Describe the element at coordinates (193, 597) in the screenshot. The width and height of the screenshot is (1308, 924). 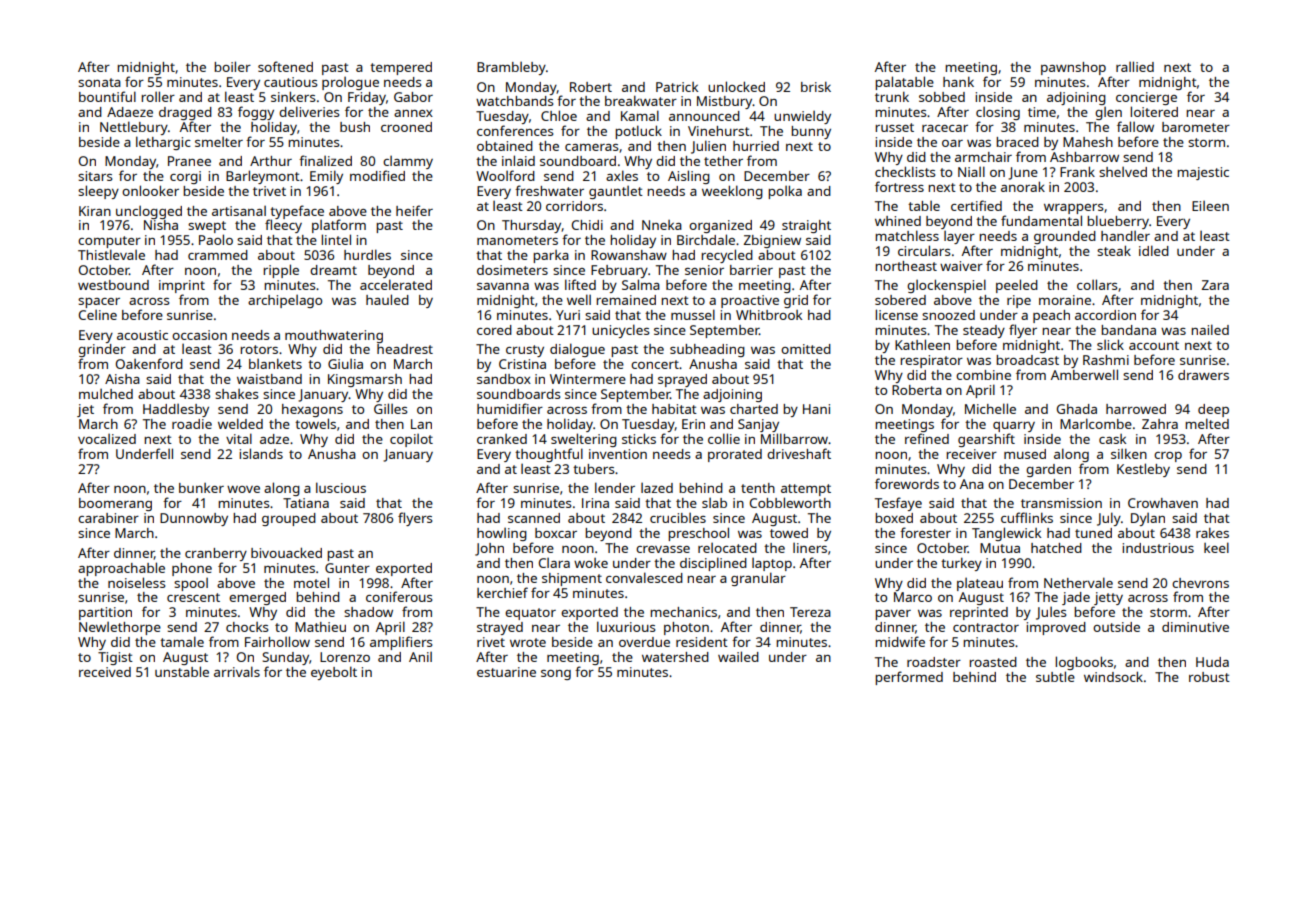
I see `crescent` at that location.
